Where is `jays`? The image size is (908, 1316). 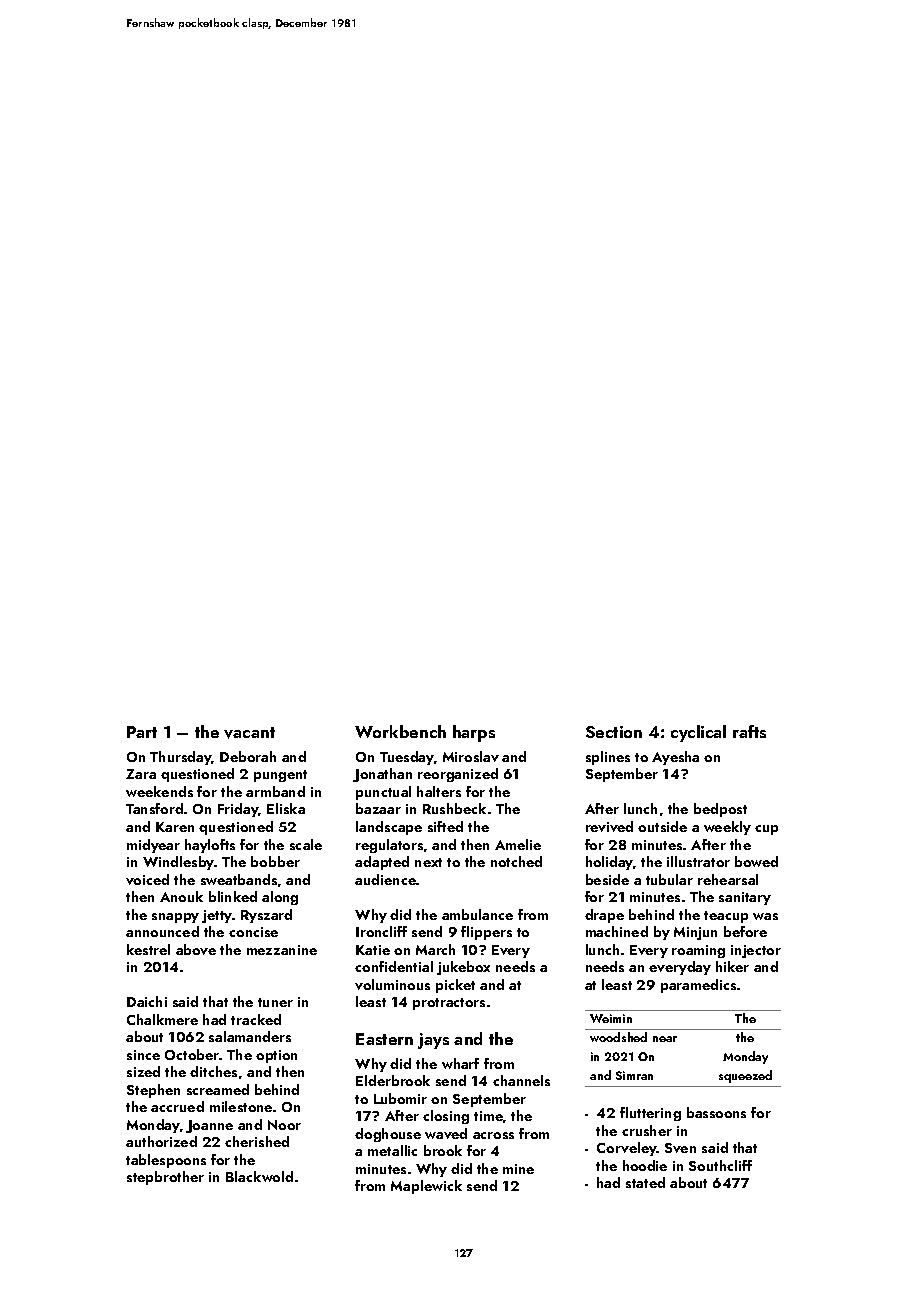 jays is located at coordinates (433, 1041).
